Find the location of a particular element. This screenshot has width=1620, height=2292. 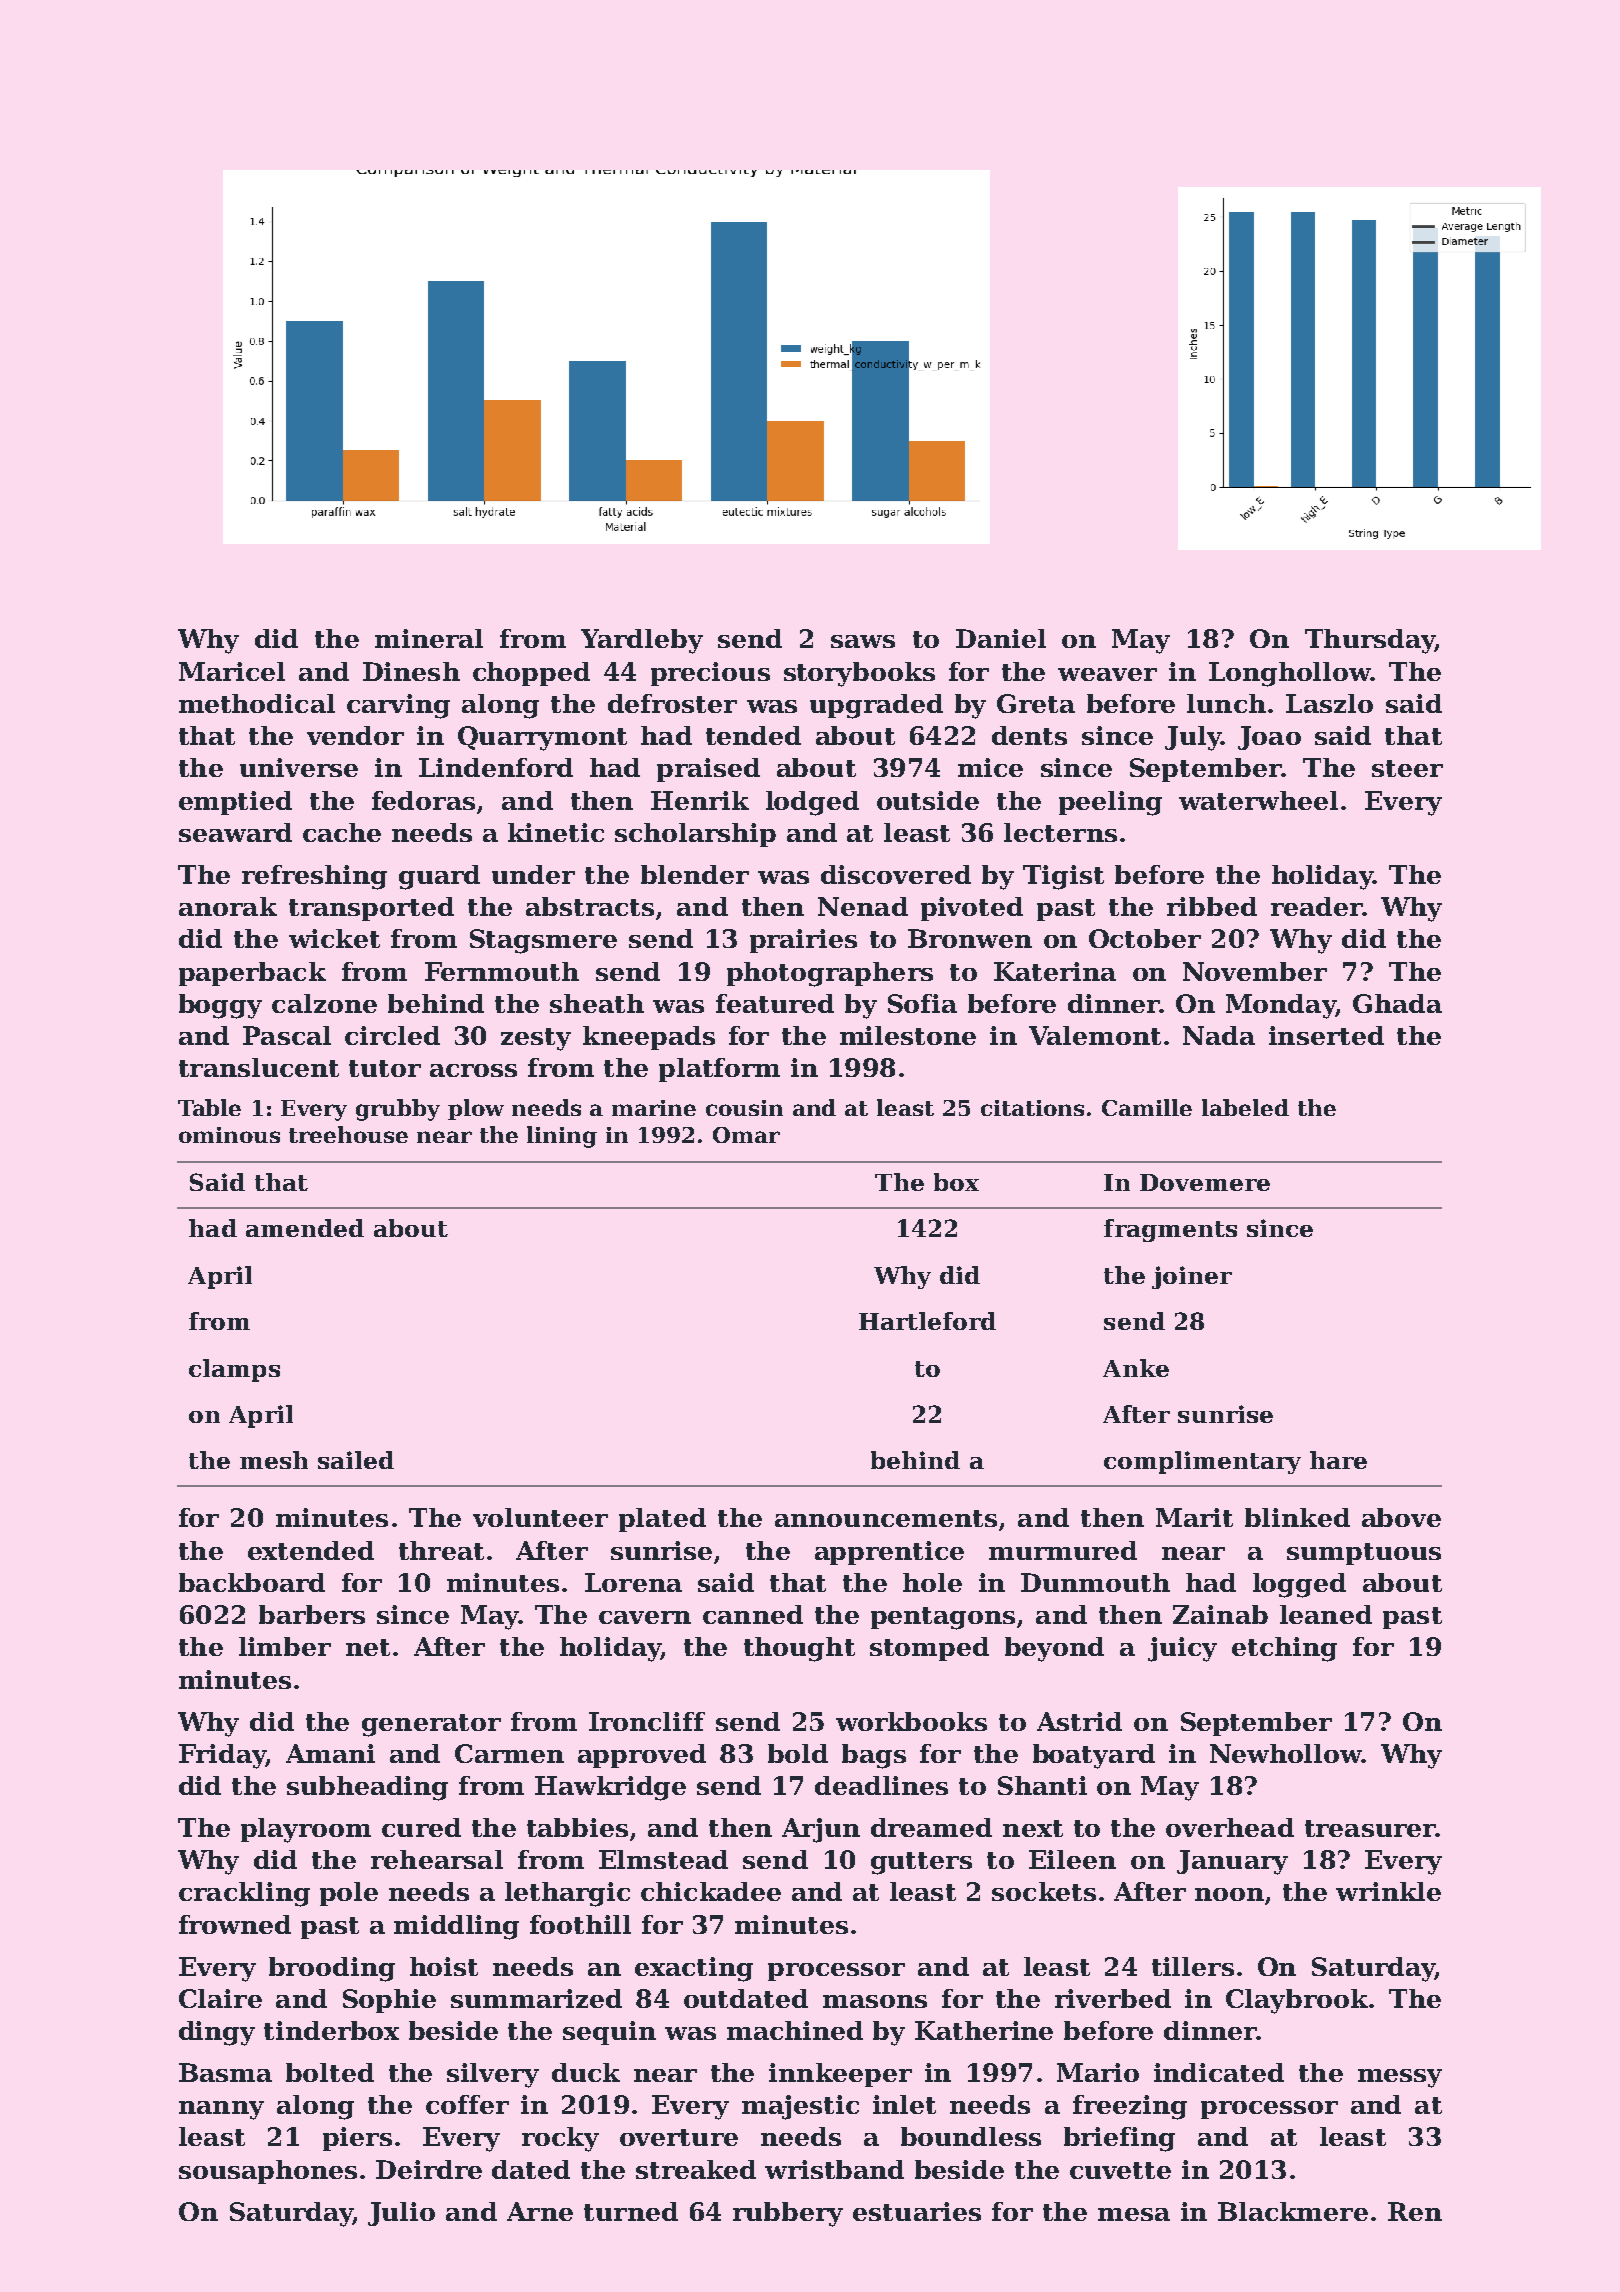

amended is located at coordinates (305, 1228).
